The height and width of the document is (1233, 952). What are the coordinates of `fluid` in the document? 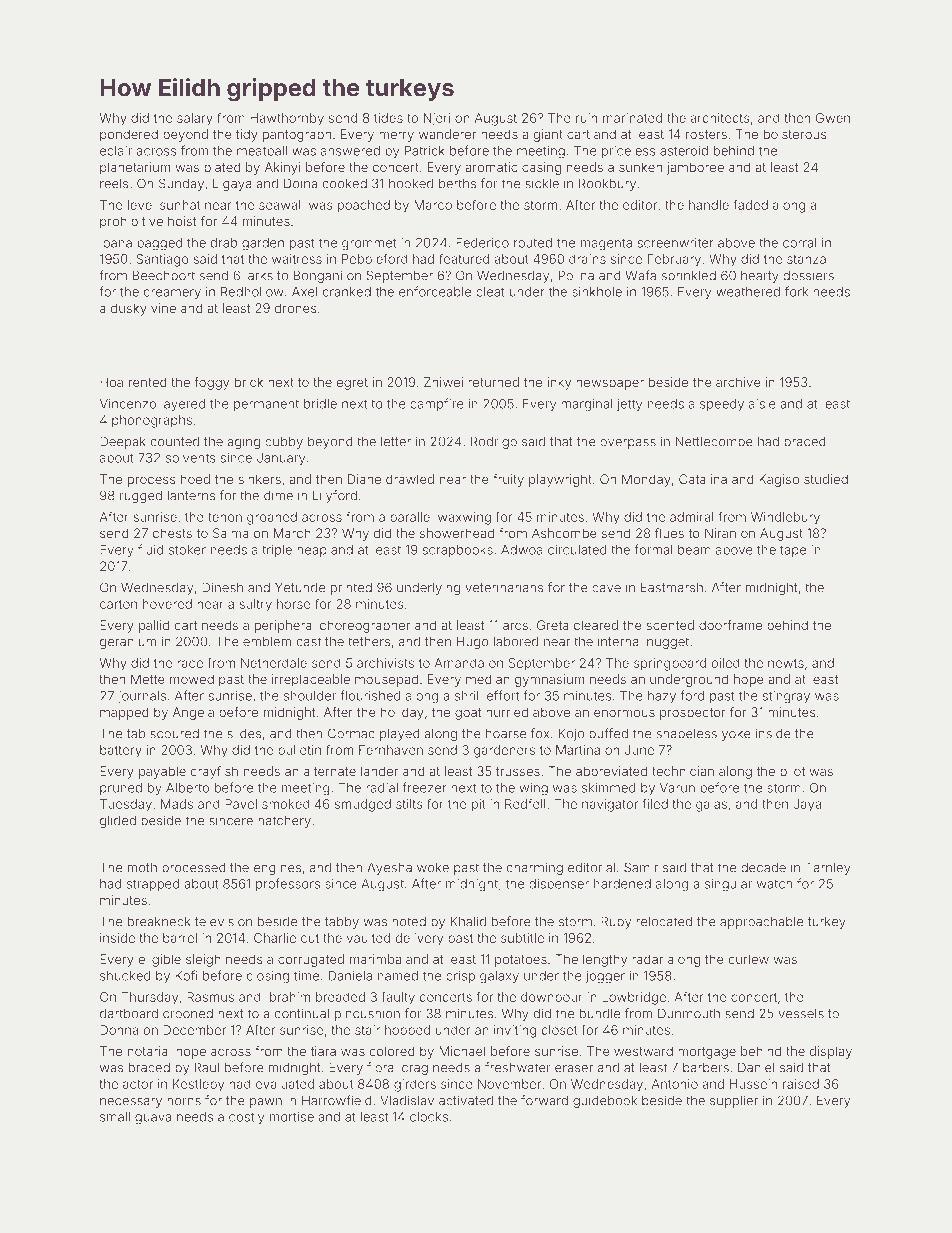 It's located at (150, 549).
